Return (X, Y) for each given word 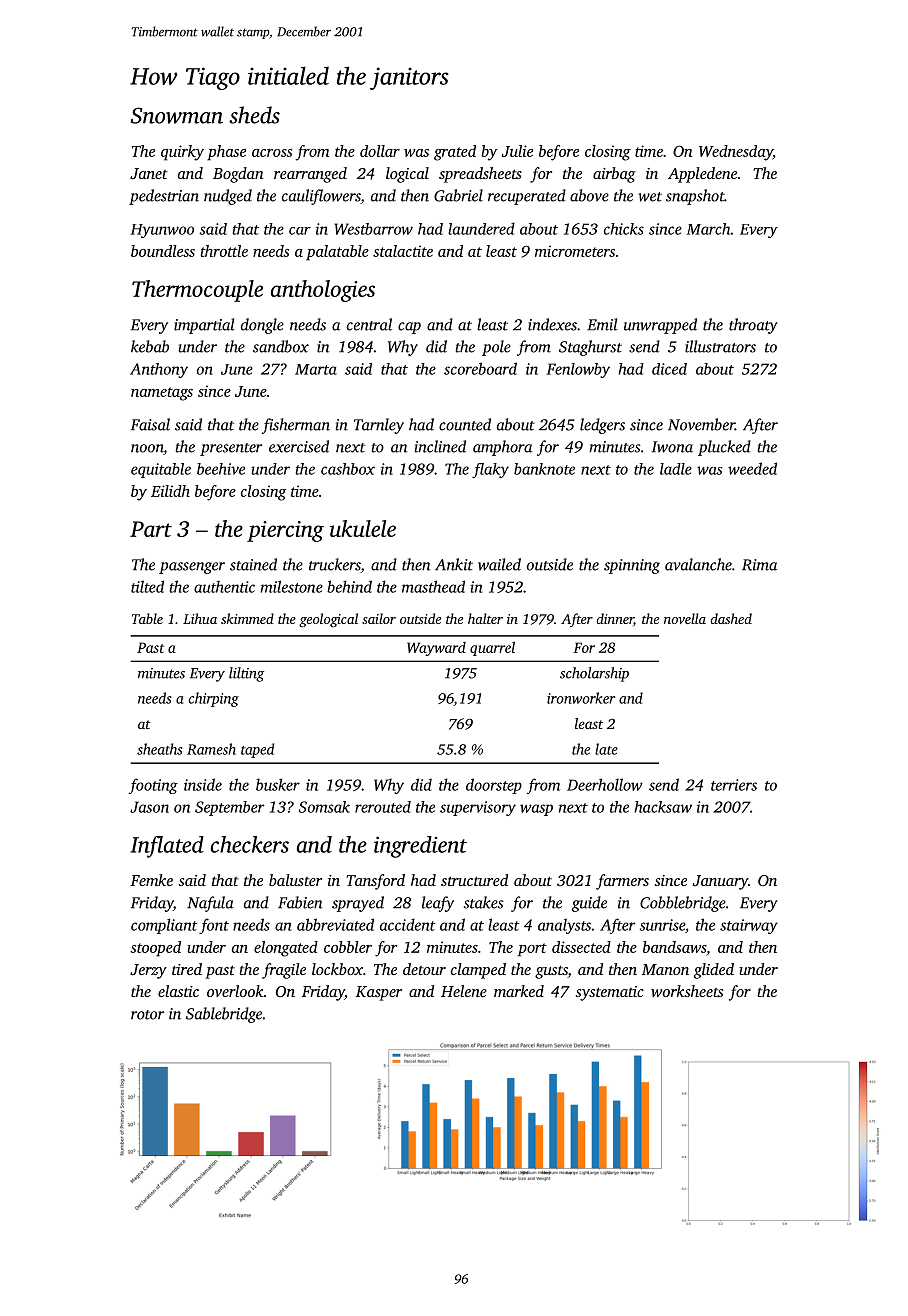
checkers (250, 844)
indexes (552, 324)
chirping (214, 699)
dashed (731, 618)
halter (485, 618)
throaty (753, 326)
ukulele (363, 528)
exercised (299, 446)
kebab (150, 346)
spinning (632, 566)
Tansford (376, 882)
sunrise (662, 925)
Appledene (702, 175)
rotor (147, 1015)
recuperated (527, 197)
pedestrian (164, 197)
